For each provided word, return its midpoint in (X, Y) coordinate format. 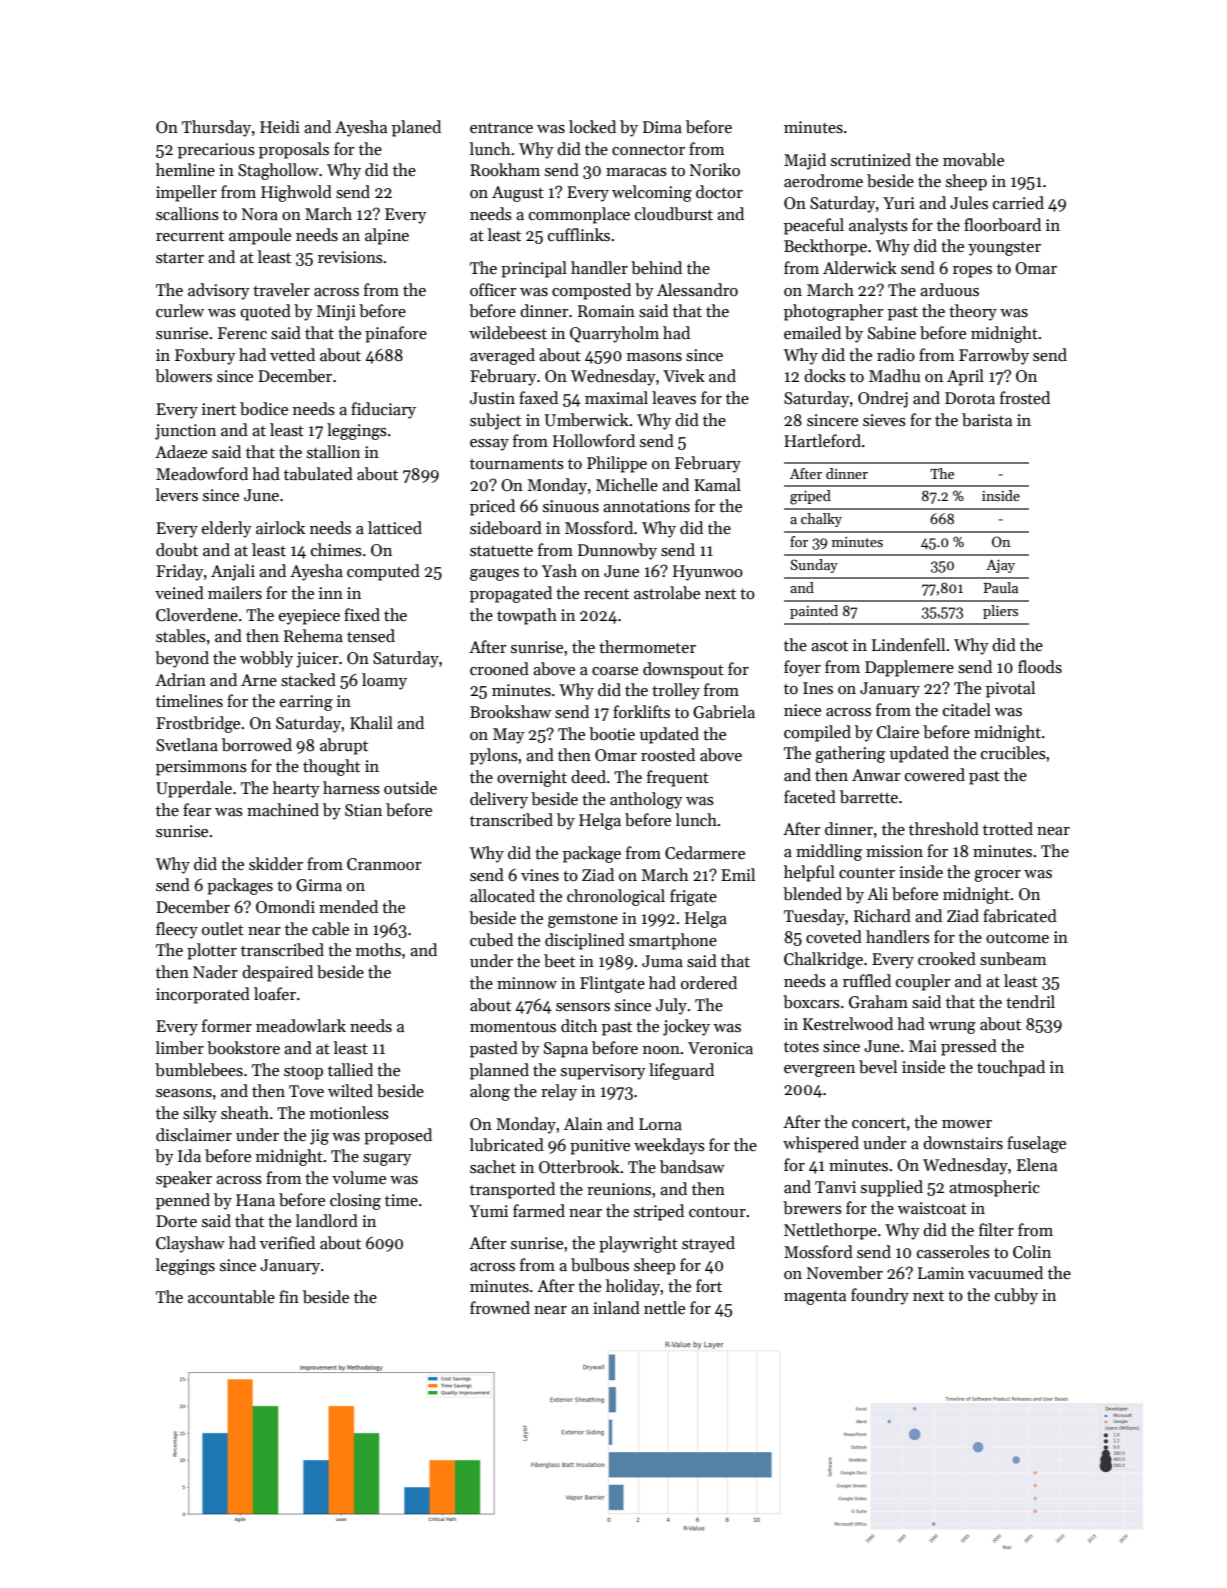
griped (810, 497)
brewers (812, 1208)
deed (588, 776)
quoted (265, 312)
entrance (501, 128)
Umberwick (587, 420)
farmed (539, 1211)
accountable (231, 1297)
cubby (1016, 1296)
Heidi (280, 126)
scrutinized (871, 160)
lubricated (507, 1145)
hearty (296, 789)
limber (180, 1048)
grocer (997, 876)
